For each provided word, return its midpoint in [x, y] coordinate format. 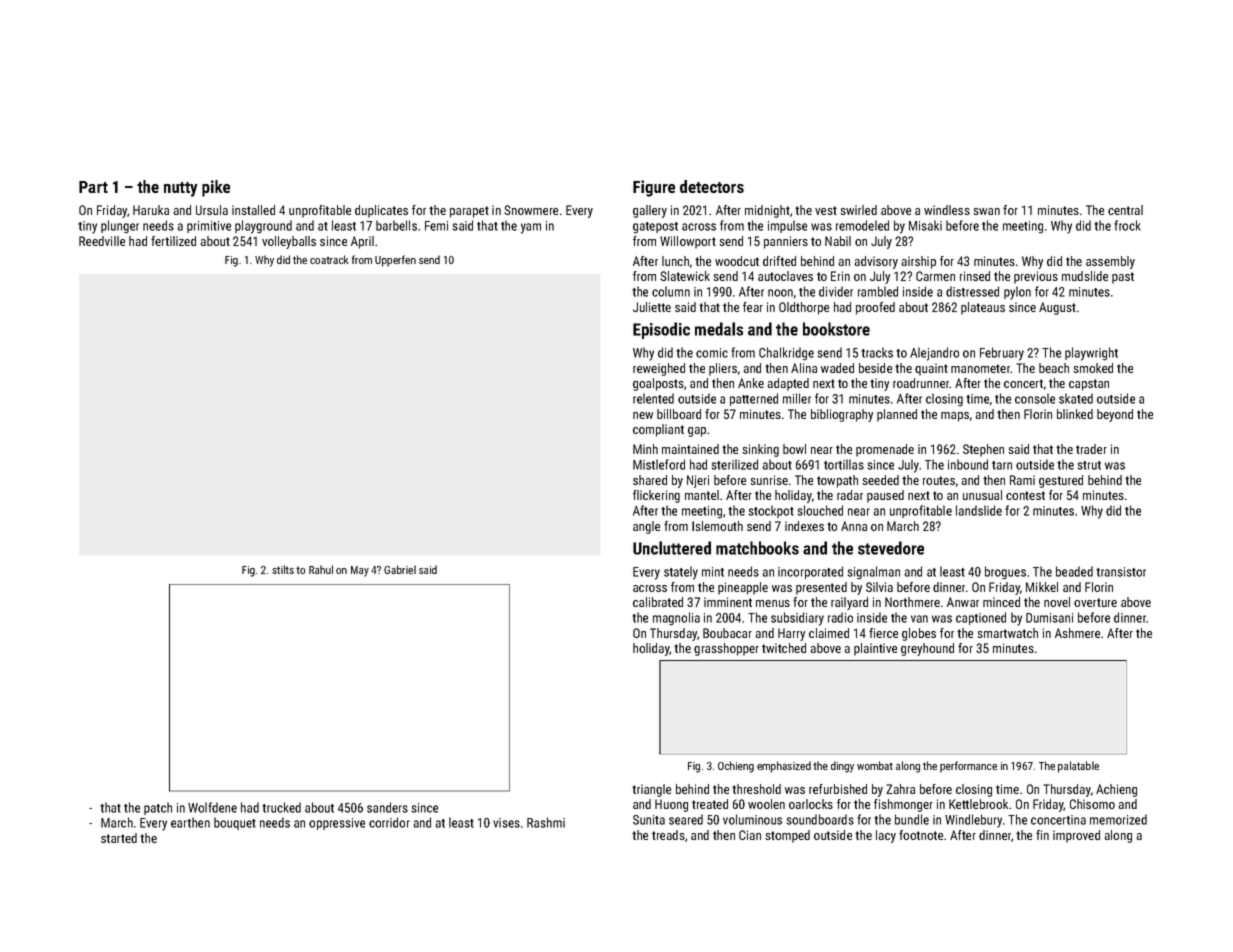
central [1125, 210]
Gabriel [400, 569]
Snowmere [531, 210]
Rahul [321, 569]
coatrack [329, 259]
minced [1001, 602]
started [119, 838]
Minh [645, 449]
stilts [283, 569]
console [1035, 398]
